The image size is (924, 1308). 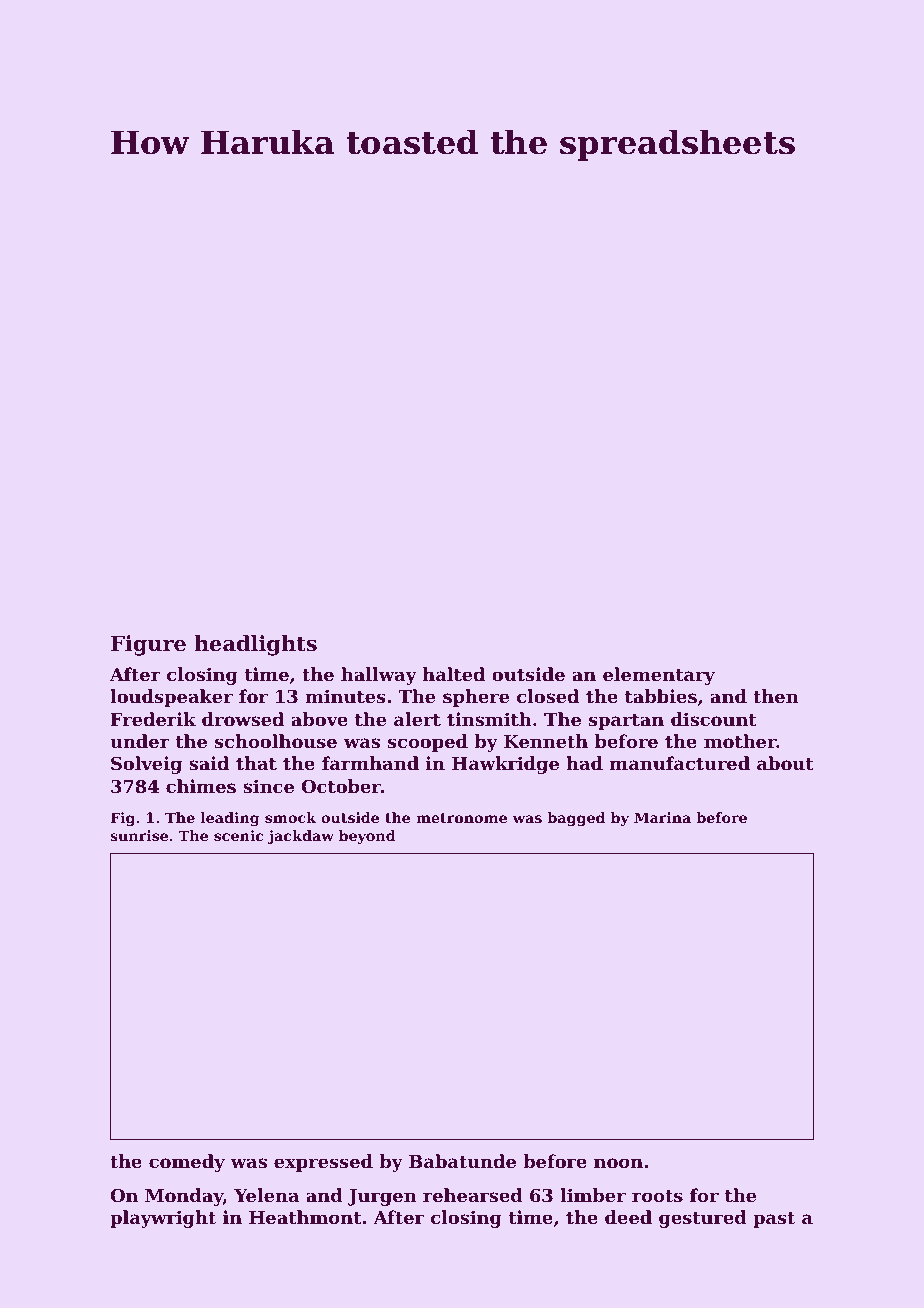 What do you see at coordinates (776, 696) in the screenshot?
I see `then` at bounding box center [776, 696].
